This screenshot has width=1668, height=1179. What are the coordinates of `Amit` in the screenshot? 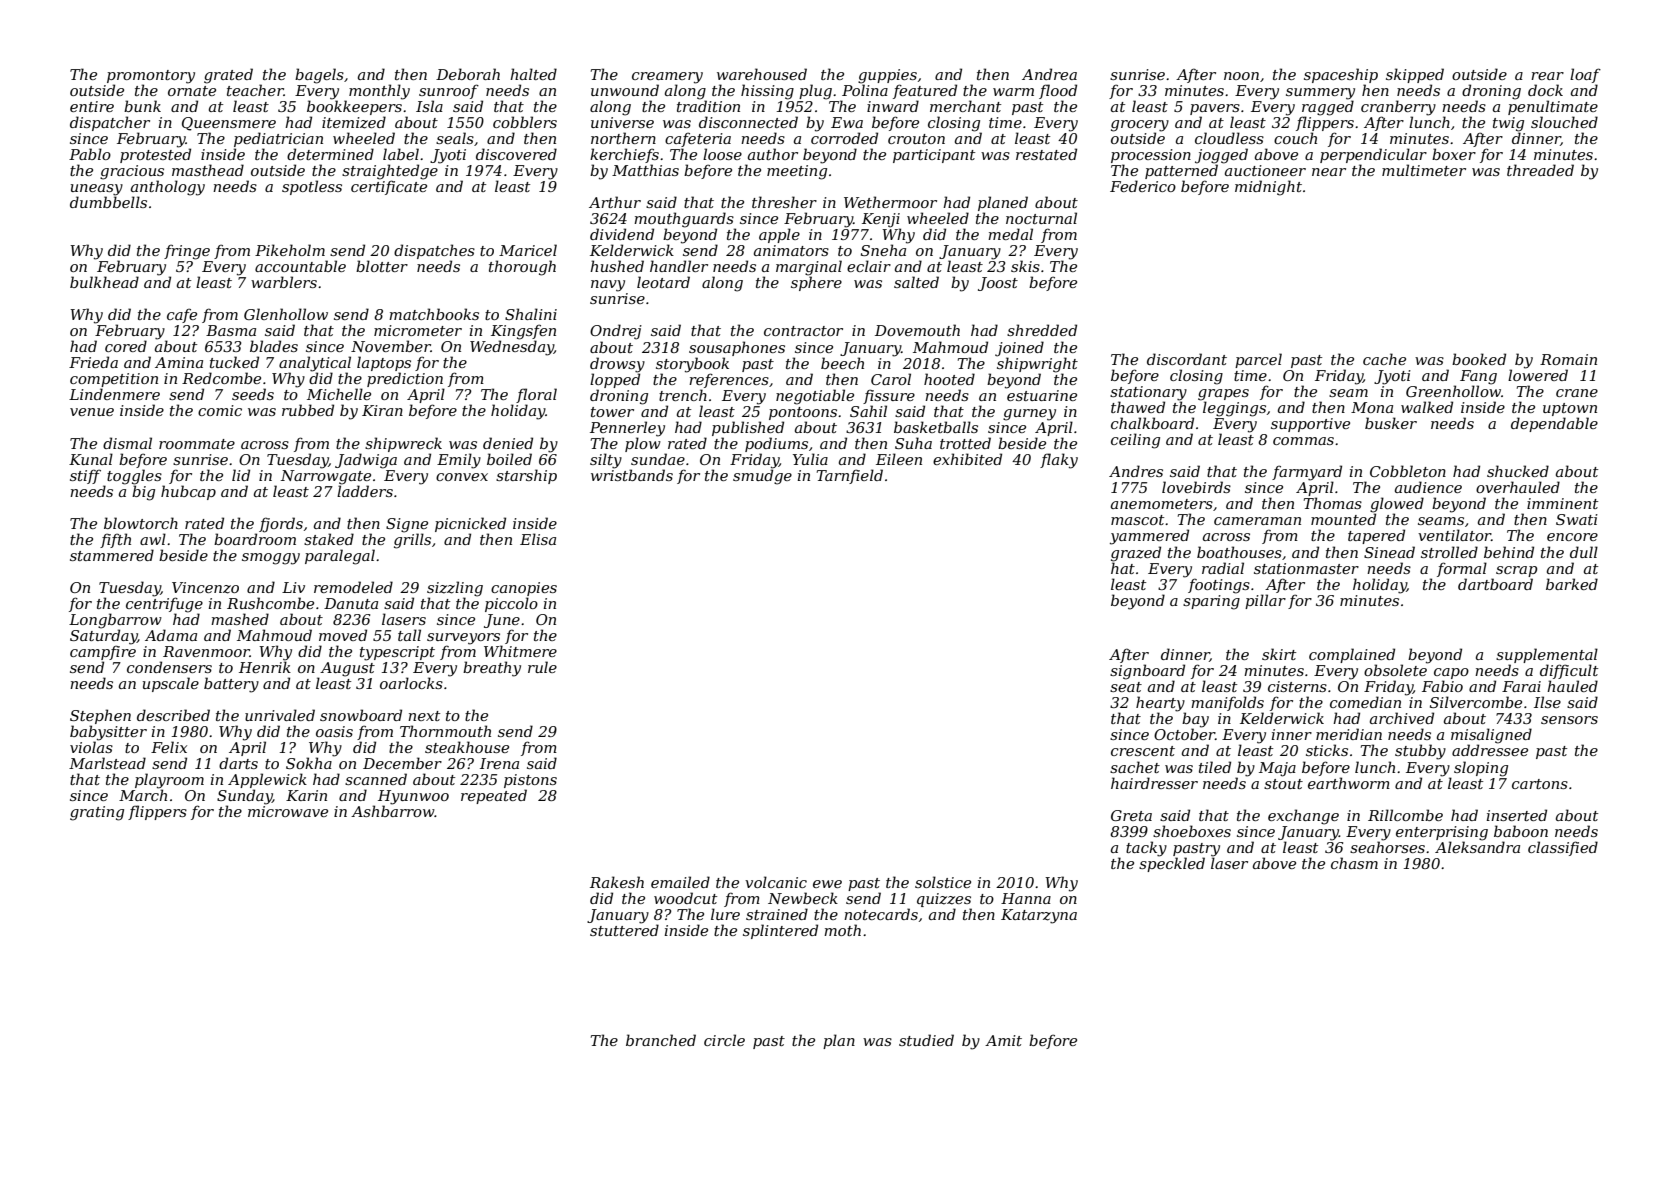 It's located at (1003, 1040).
